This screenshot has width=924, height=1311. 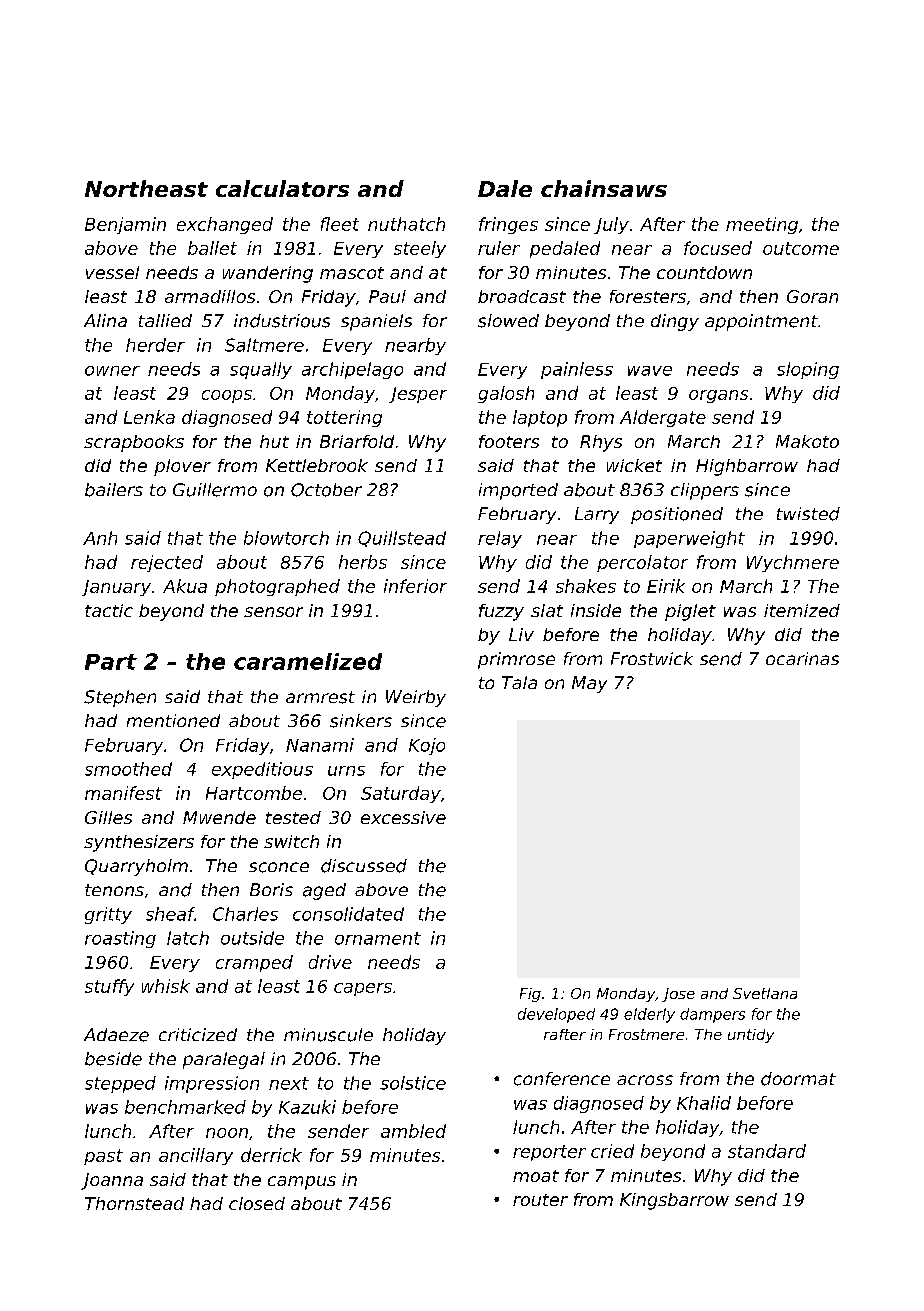 I want to click on meeting, so click(x=762, y=225).
